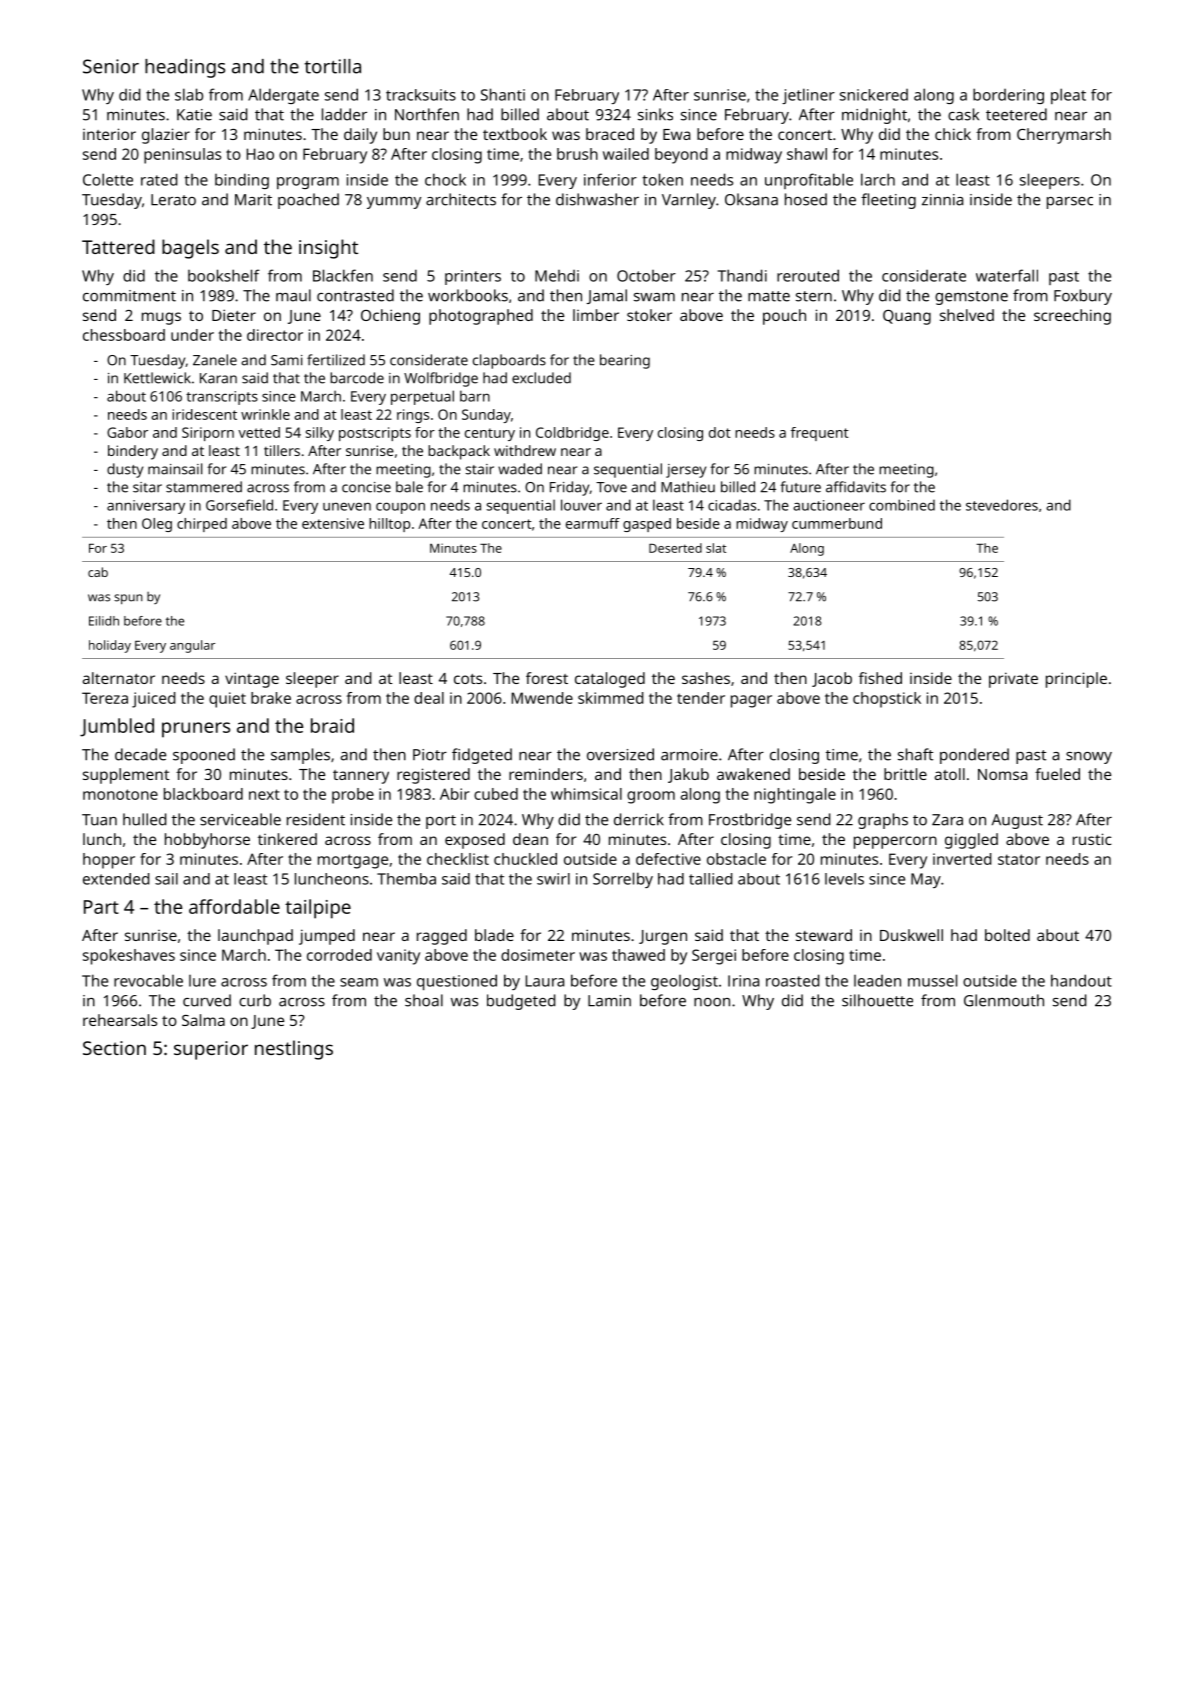 This document has width=1194, height=1689. Describe the element at coordinates (264, 794) in the document. I see `next` at that location.
